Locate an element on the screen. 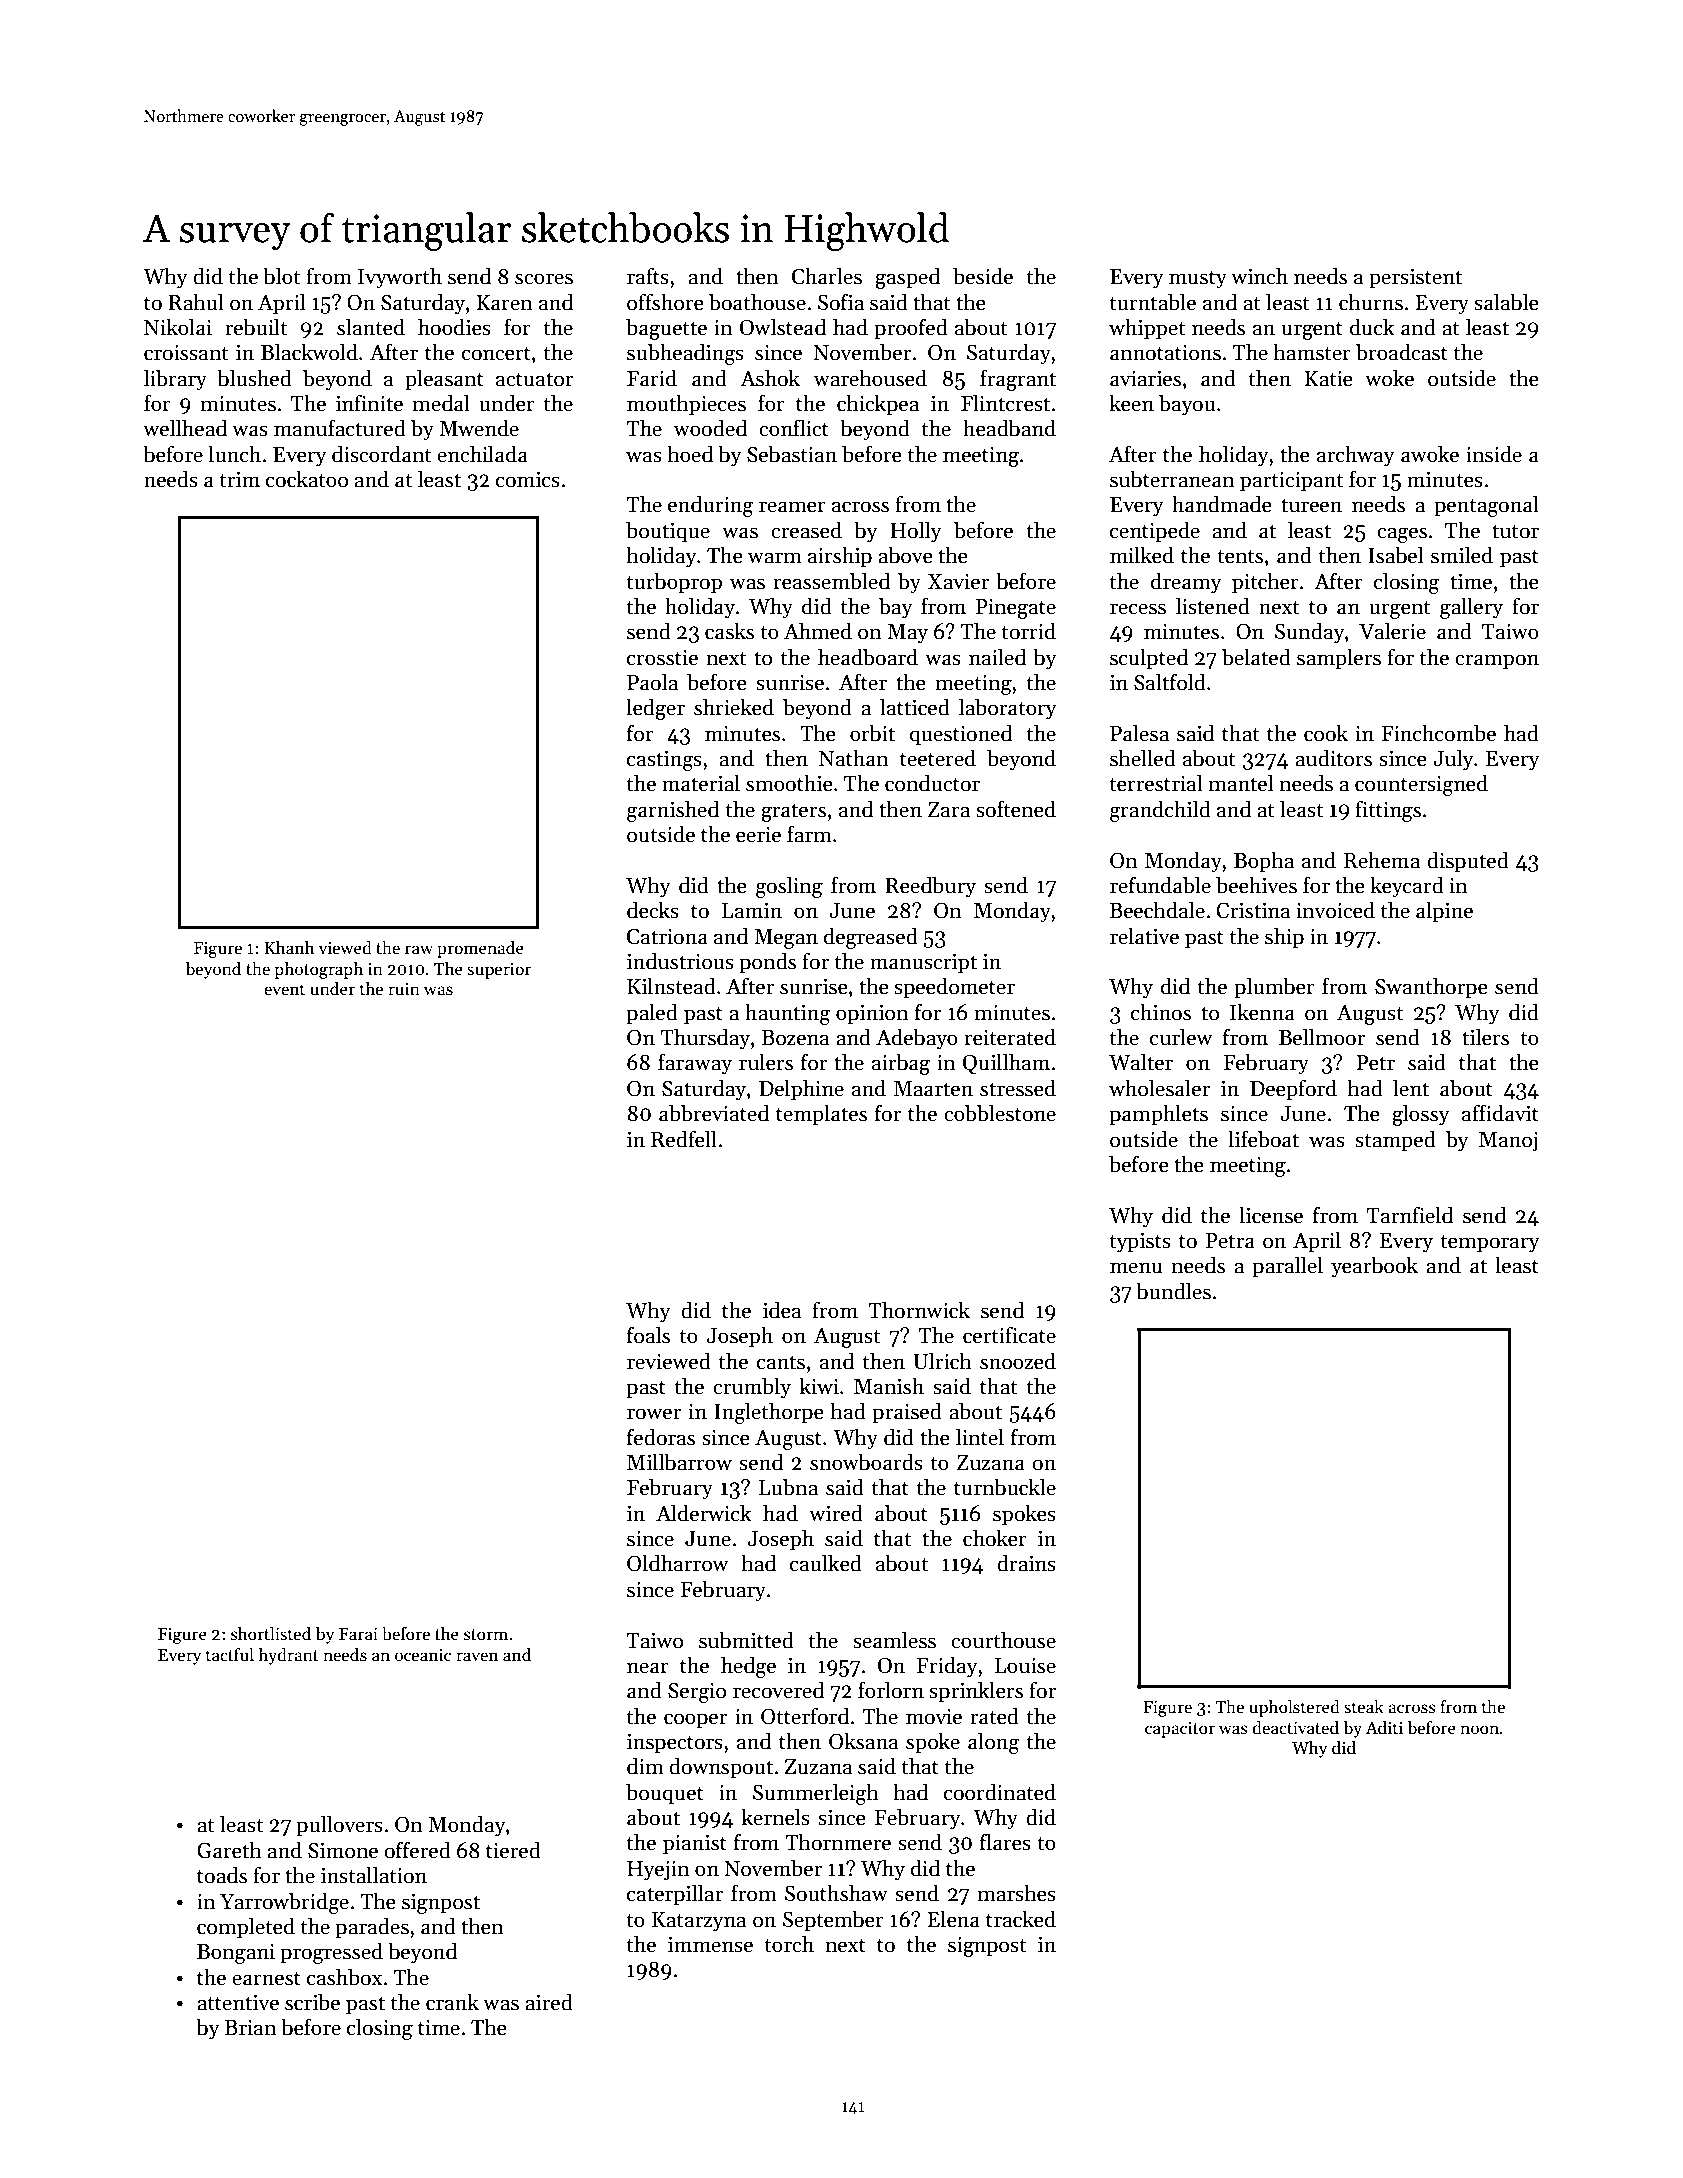  Katie is located at coordinates (1328, 379).
